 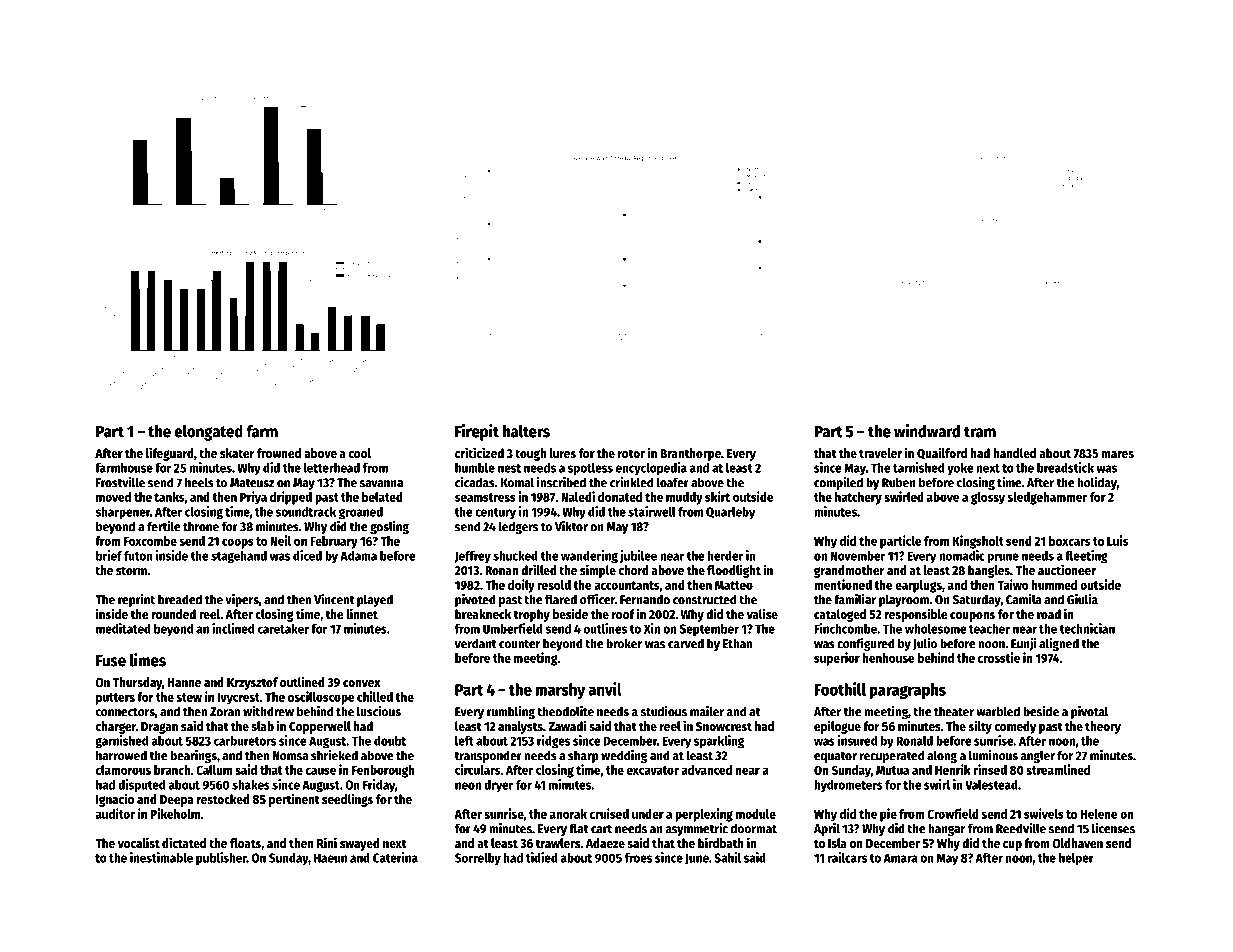 I want to click on rounded, so click(x=174, y=614).
